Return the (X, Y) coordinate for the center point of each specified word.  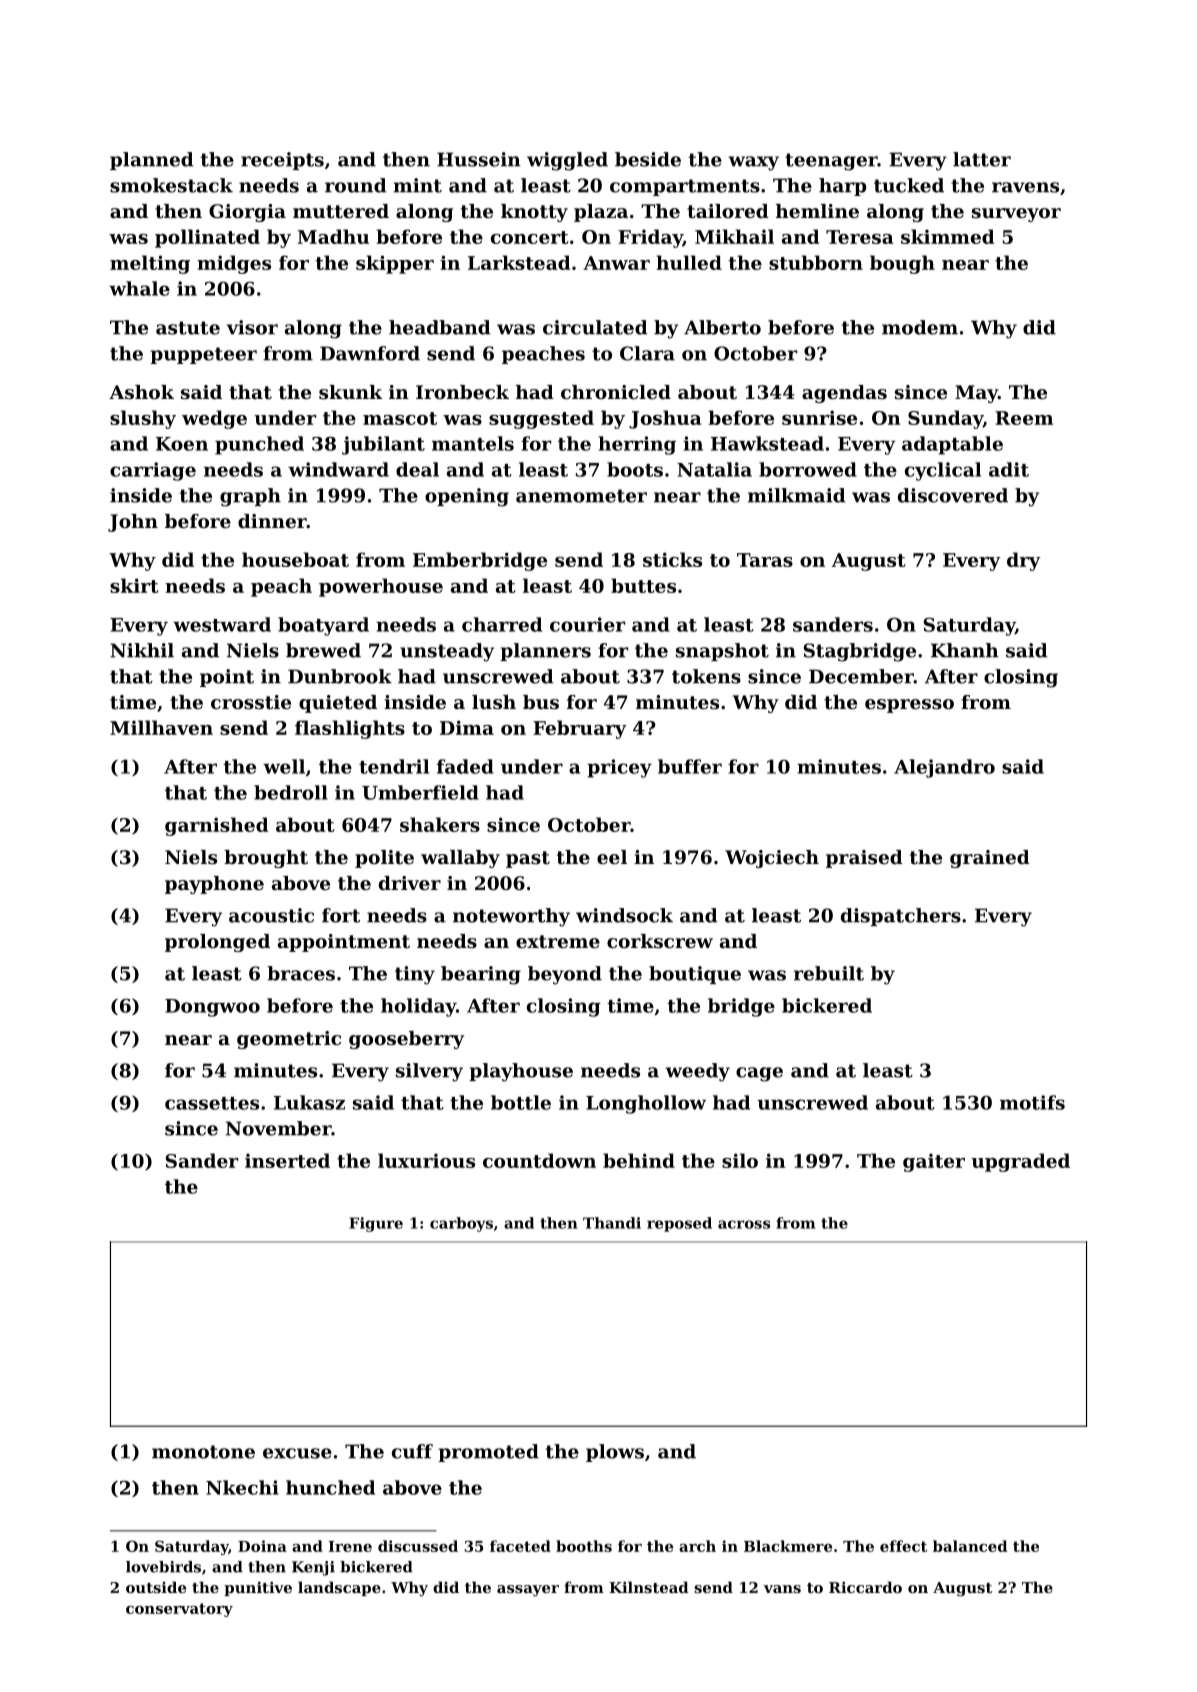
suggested (541, 419)
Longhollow (646, 1104)
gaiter (934, 1162)
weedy (697, 1072)
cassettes (212, 1103)
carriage (153, 471)
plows (615, 1453)
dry (1023, 561)
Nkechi (242, 1487)
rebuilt (829, 973)
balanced (970, 1546)
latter (982, 159)
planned (152, 161)
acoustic (271, 915)
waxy (753, 163)
